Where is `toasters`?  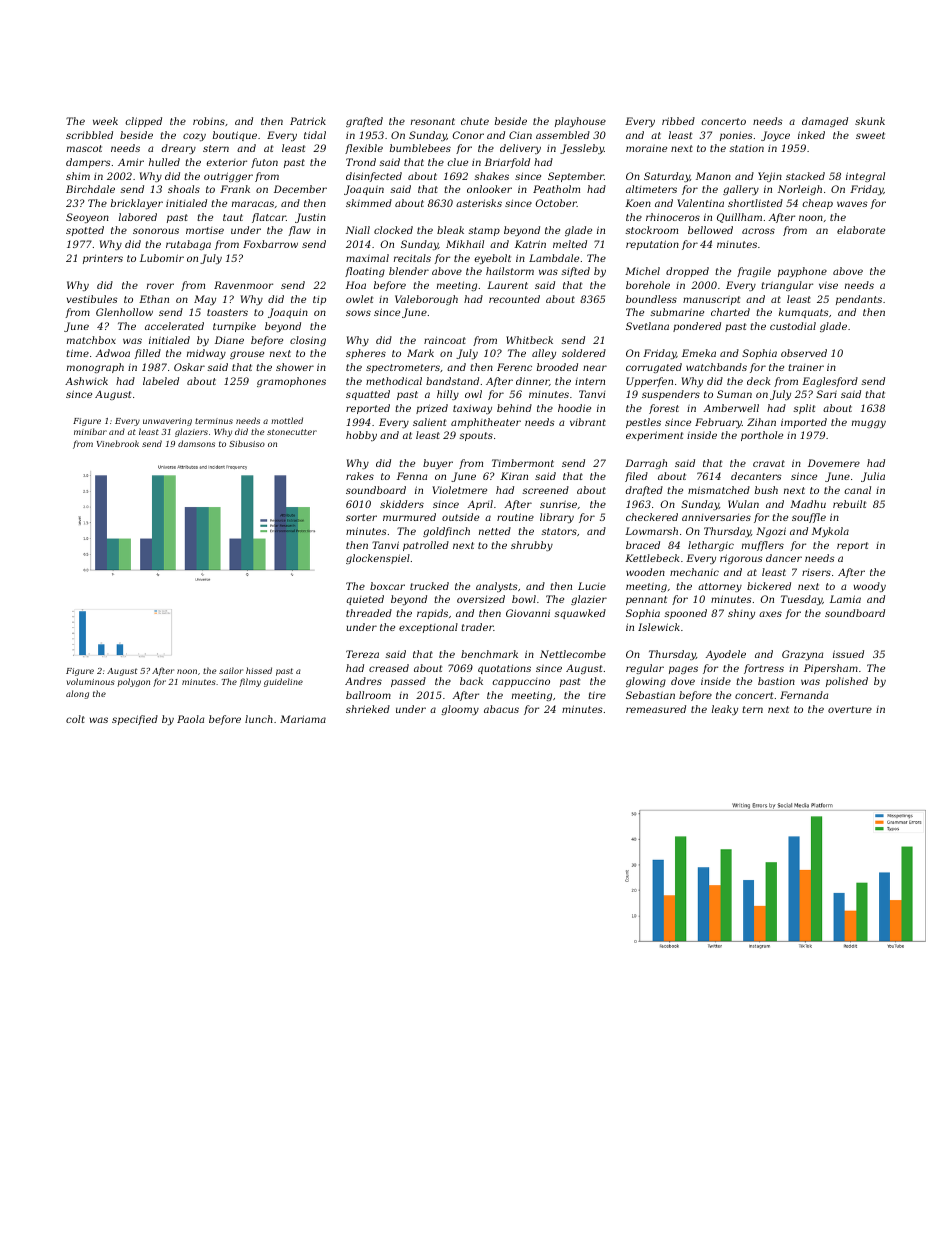 toasters is located at coordinates (227, 312).
